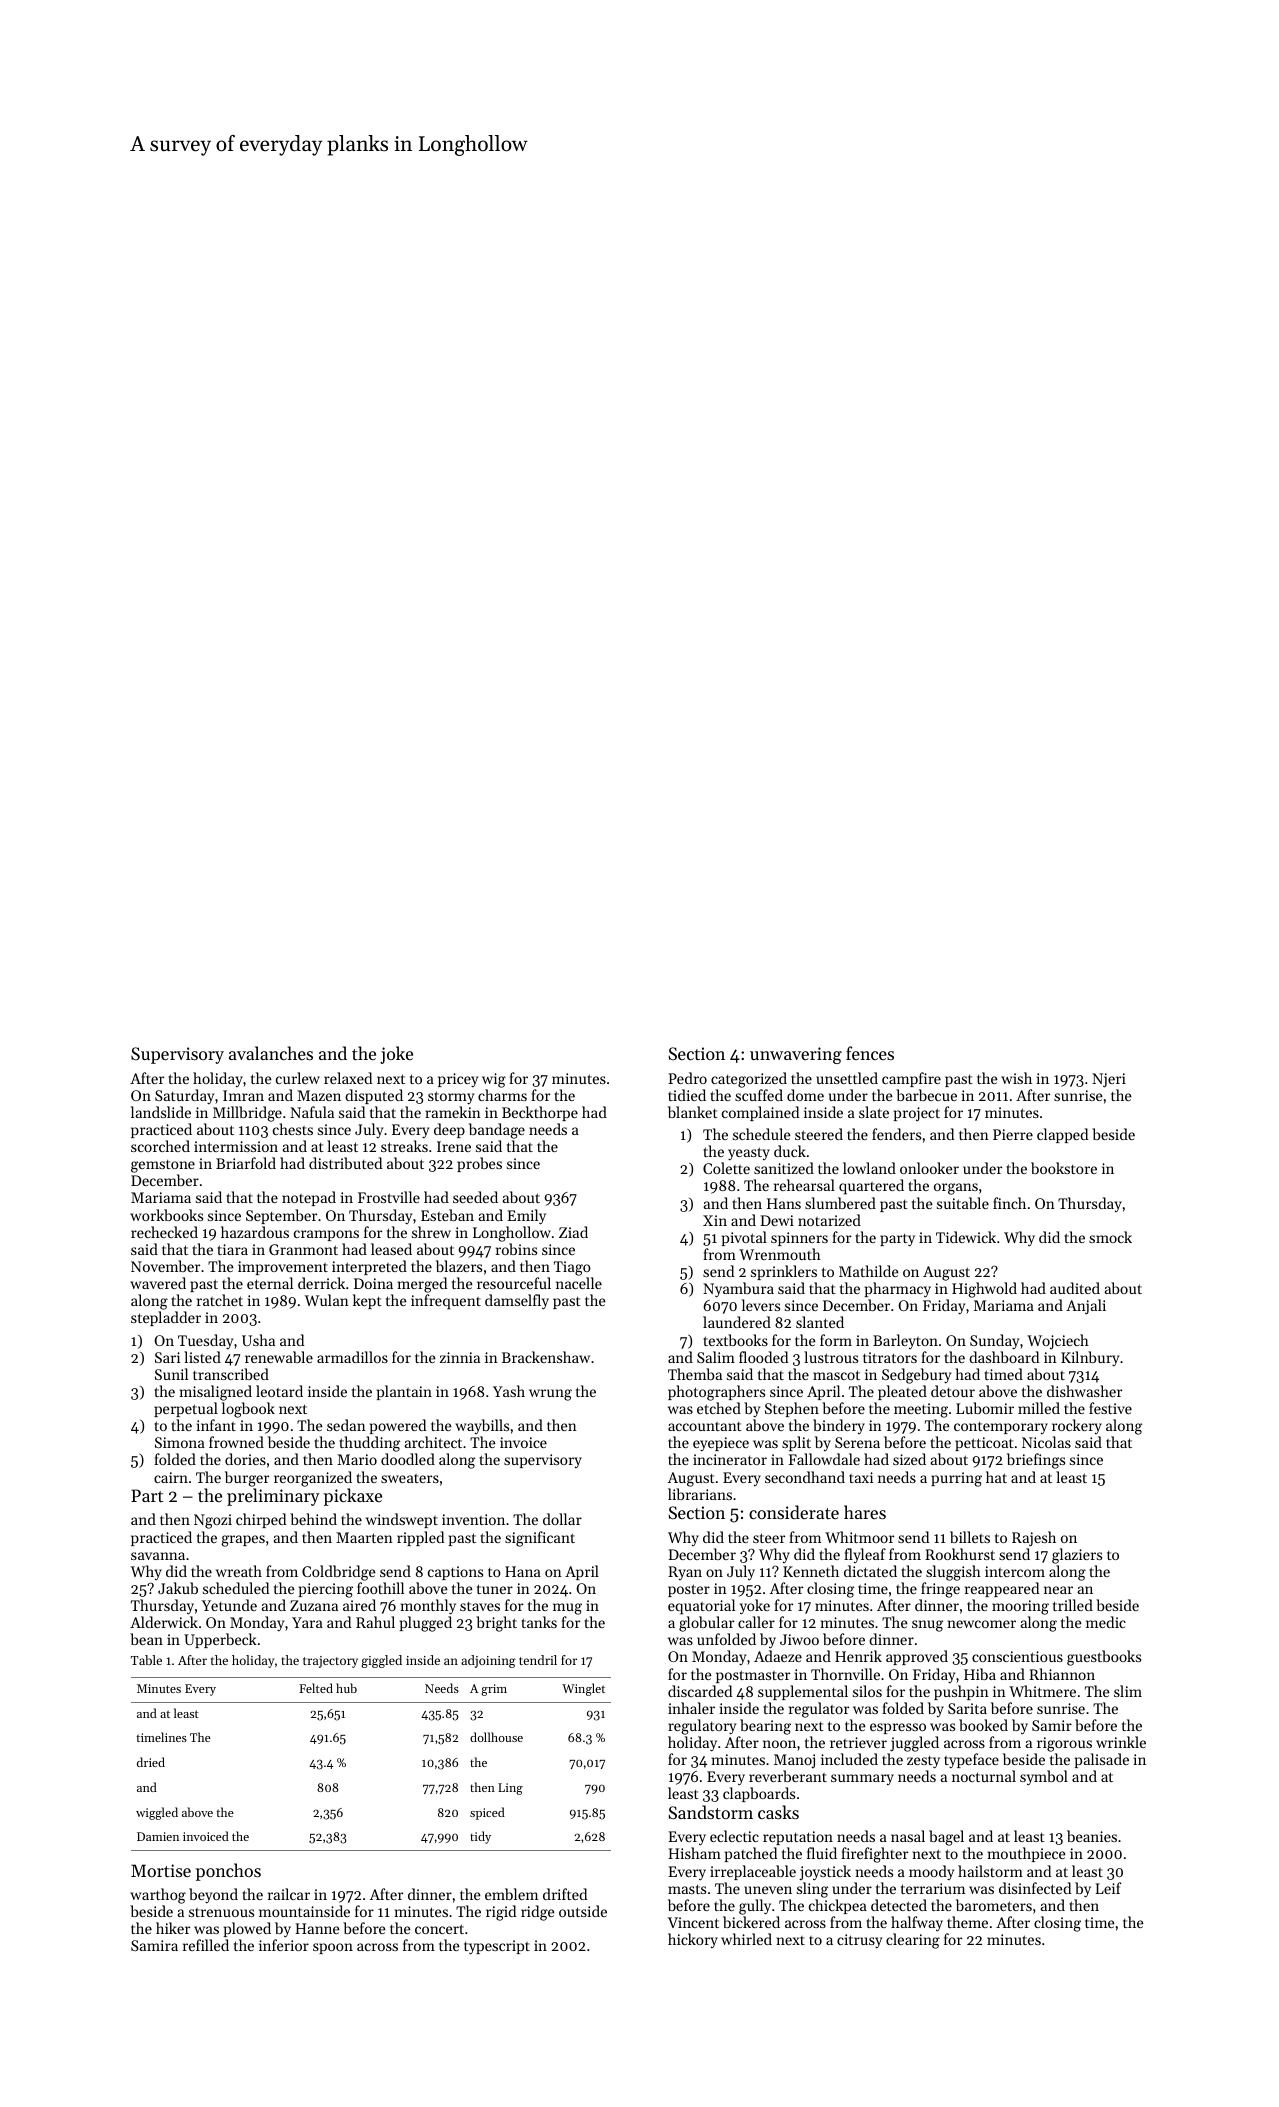 The image size is (1279, 2107). I want to click on stepladder, so click(166, 1318).
